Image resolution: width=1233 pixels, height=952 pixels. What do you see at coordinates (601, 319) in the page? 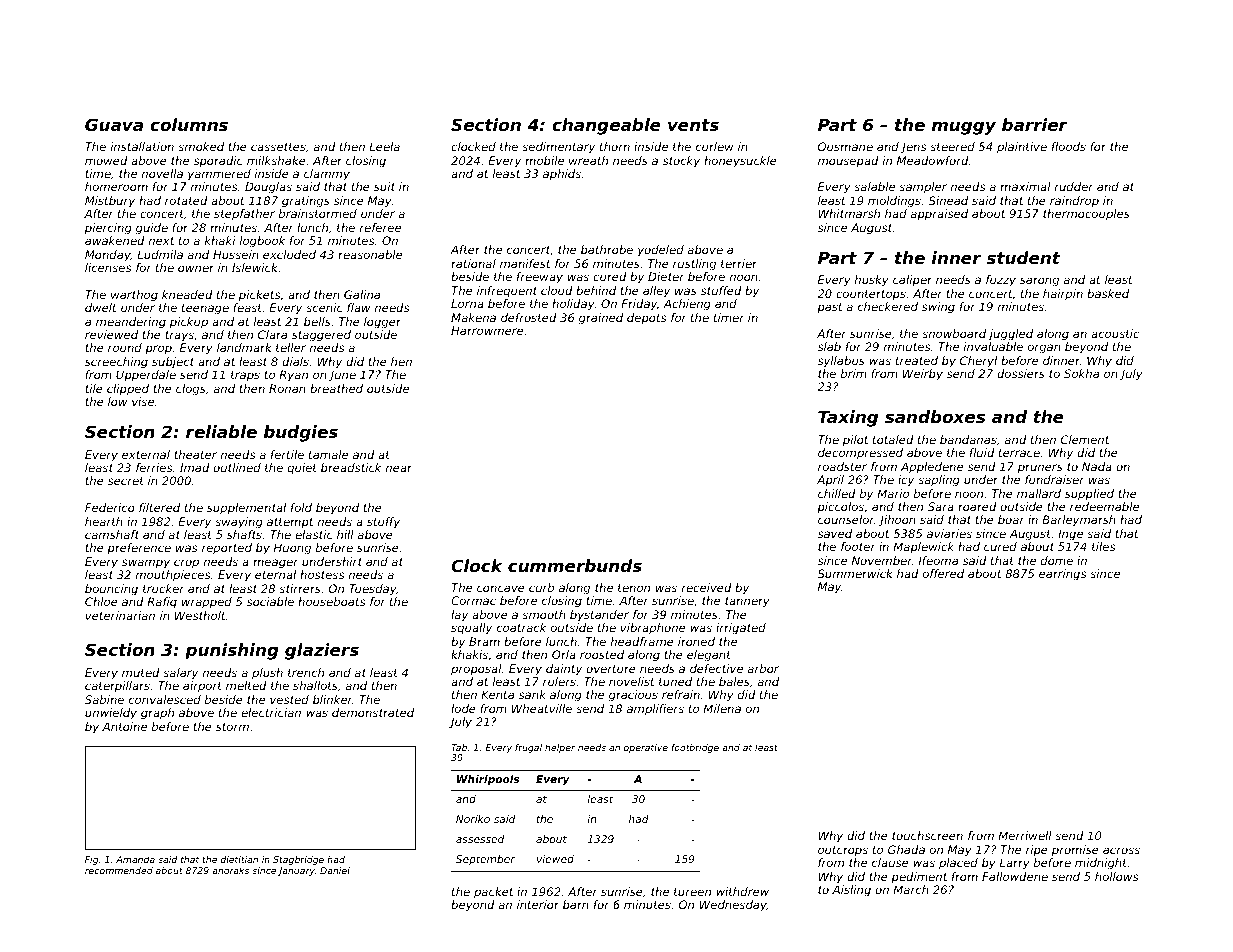
I see `grained` at bounding box center [601, 319].
